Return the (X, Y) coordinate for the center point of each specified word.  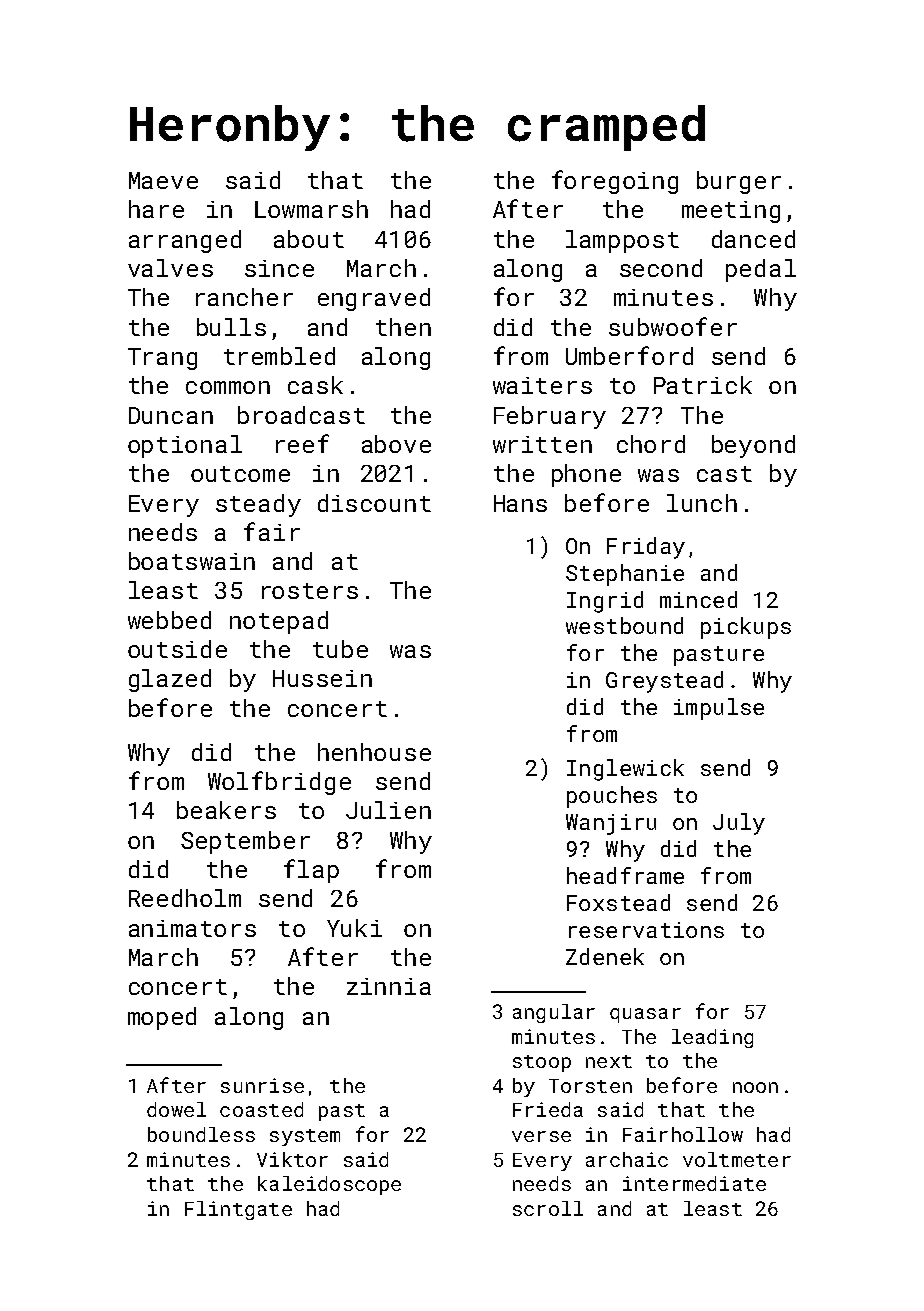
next (609, 1061)
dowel (176, 1109)
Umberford (629, 355)
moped (162, 1018)
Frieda (548, 1109)
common (228, 387)
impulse (719, 709)
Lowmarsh (311, 209)
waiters (542, 385)
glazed (170, 680)
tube (340, 649)
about (309, 239)
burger (739, 182)
